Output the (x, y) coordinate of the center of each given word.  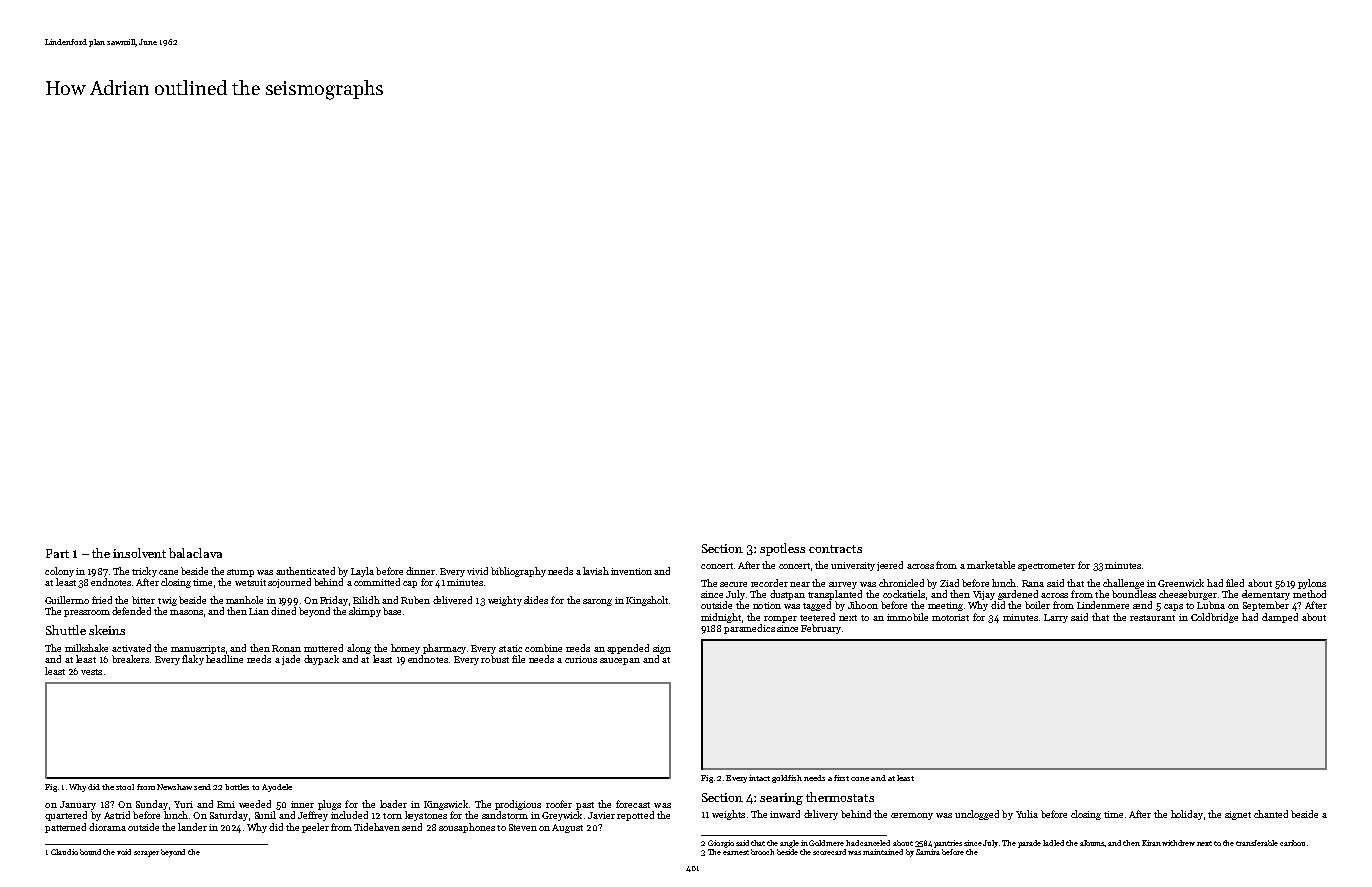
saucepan (620, 661)
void (124, 852)
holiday (1187, 815)
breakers (130, 659)
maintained (883, 852)
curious (581, 659)
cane (168, 572)
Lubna (1211, 605)
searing (781, 799)
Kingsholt (647, 601)
